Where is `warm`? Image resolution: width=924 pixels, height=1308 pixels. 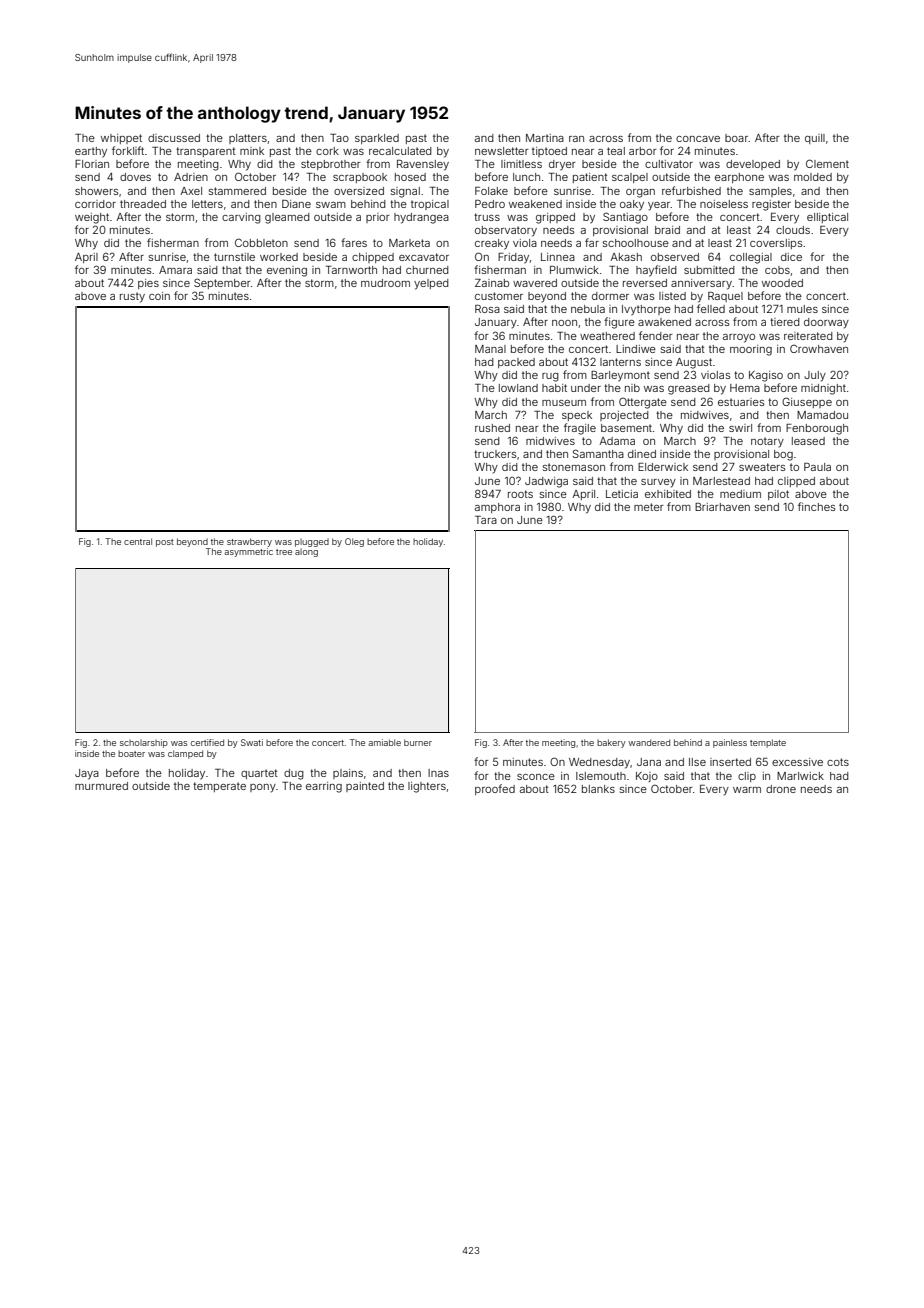 warm is located at coordinates (747, 790).
